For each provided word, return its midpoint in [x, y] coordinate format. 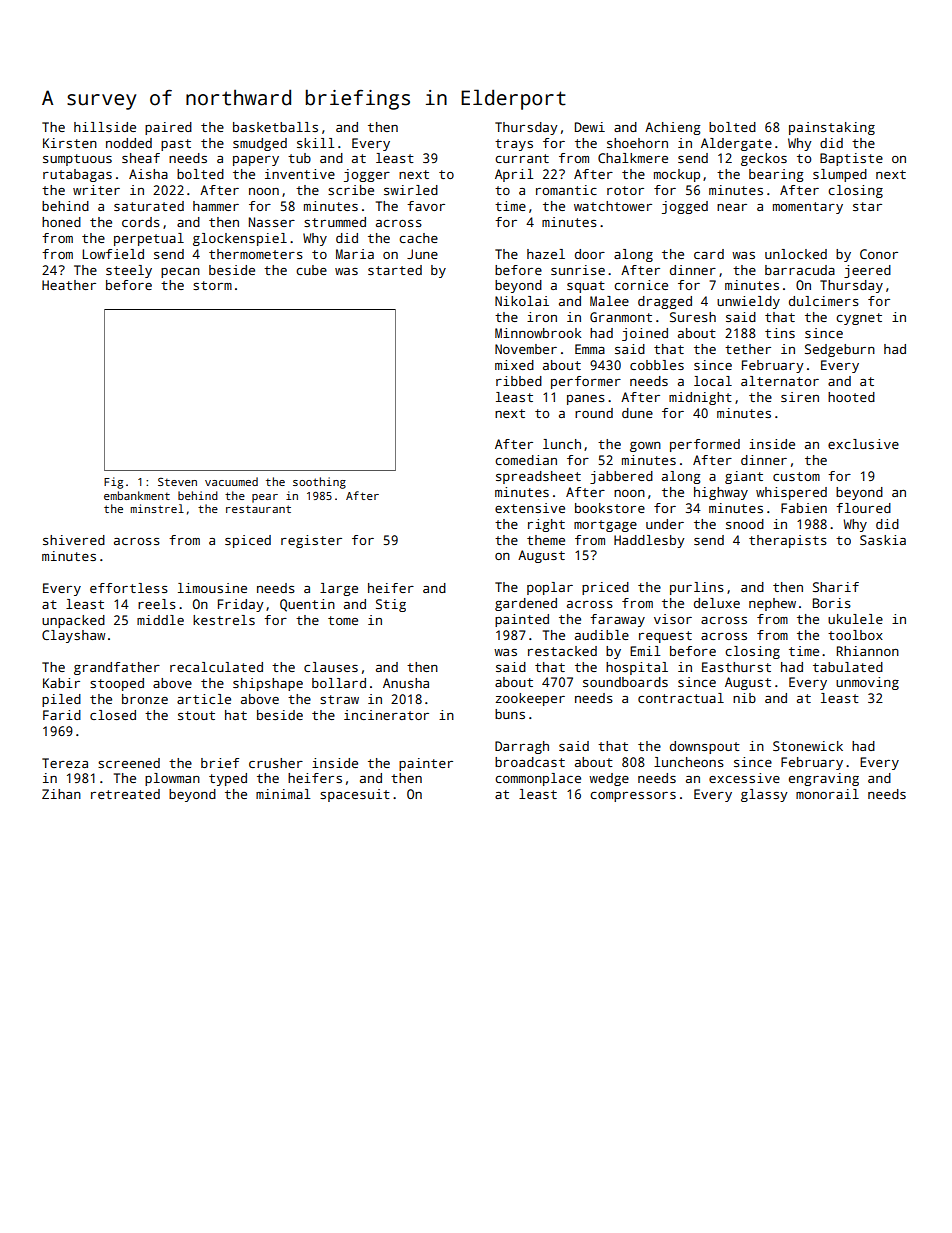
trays [514, 145]
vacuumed [231, 481]
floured [863, 508]
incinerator [386, 715]
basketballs [275, 127]
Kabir [61, 683]
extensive [530, 508]
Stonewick [808, 746]
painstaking [832, 128]
